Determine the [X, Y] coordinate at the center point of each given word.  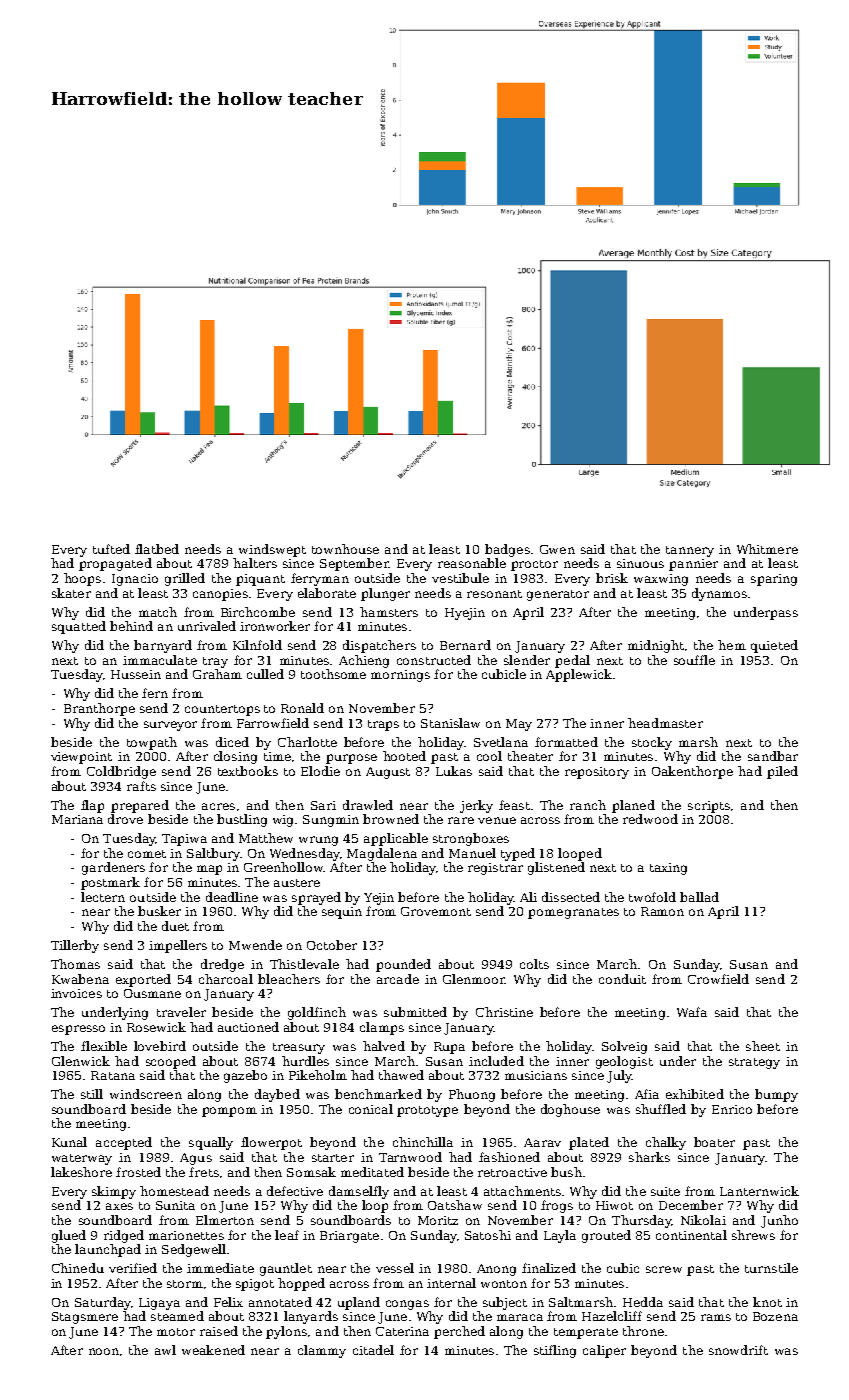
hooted [404, 756]
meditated [372, 1172]
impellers [178, 946]
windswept [272, 550]
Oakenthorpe [692, 772]
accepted [124, 1143]
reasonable [472, 563]
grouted [606, 1236]
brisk [612, 578]
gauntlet [286, 1269]
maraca [520, 1317]
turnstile [771, 1268]
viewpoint [81, 758]
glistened [556, 868]
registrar [495, 869]
